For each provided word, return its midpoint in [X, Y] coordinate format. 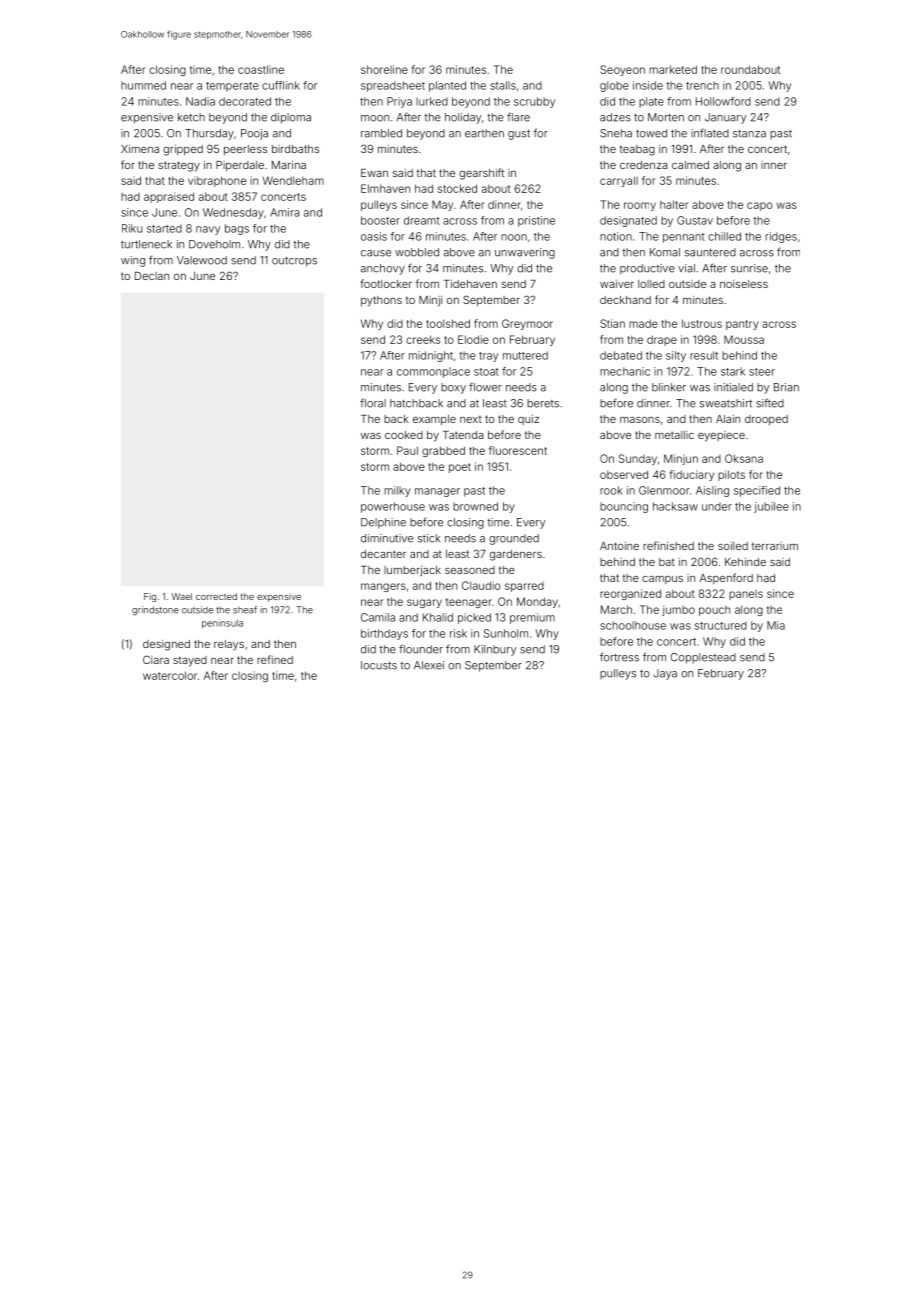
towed [651, 133]
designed [166, 645]
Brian [786, 387]
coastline [261, 69]
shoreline [384, 69]
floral [373, 403]
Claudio [481, 585]
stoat [486, 372]
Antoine [619, 546]
